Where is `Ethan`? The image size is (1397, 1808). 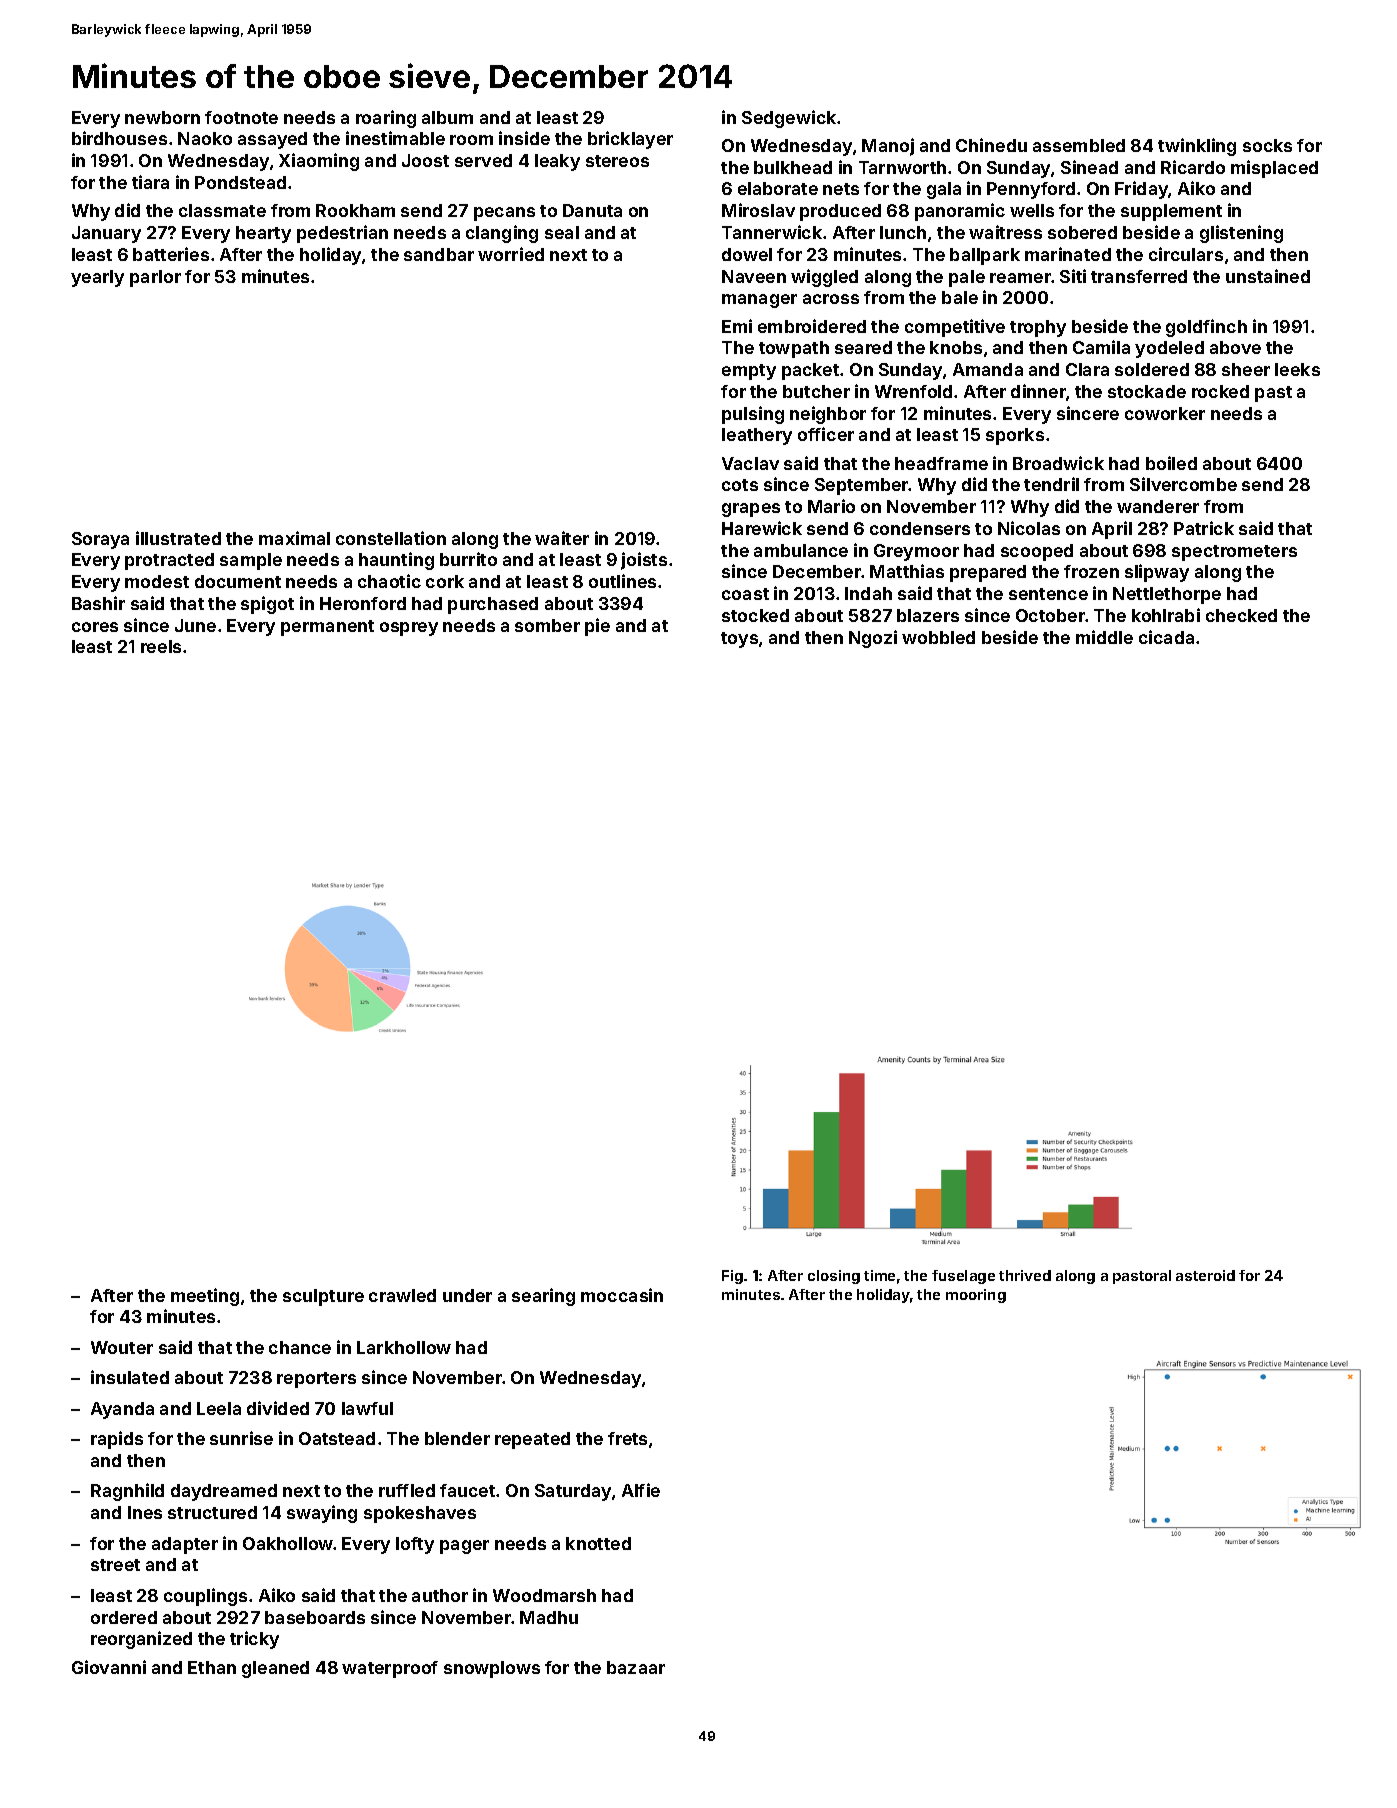
Ethan is located at coordinates (212, 1667).
